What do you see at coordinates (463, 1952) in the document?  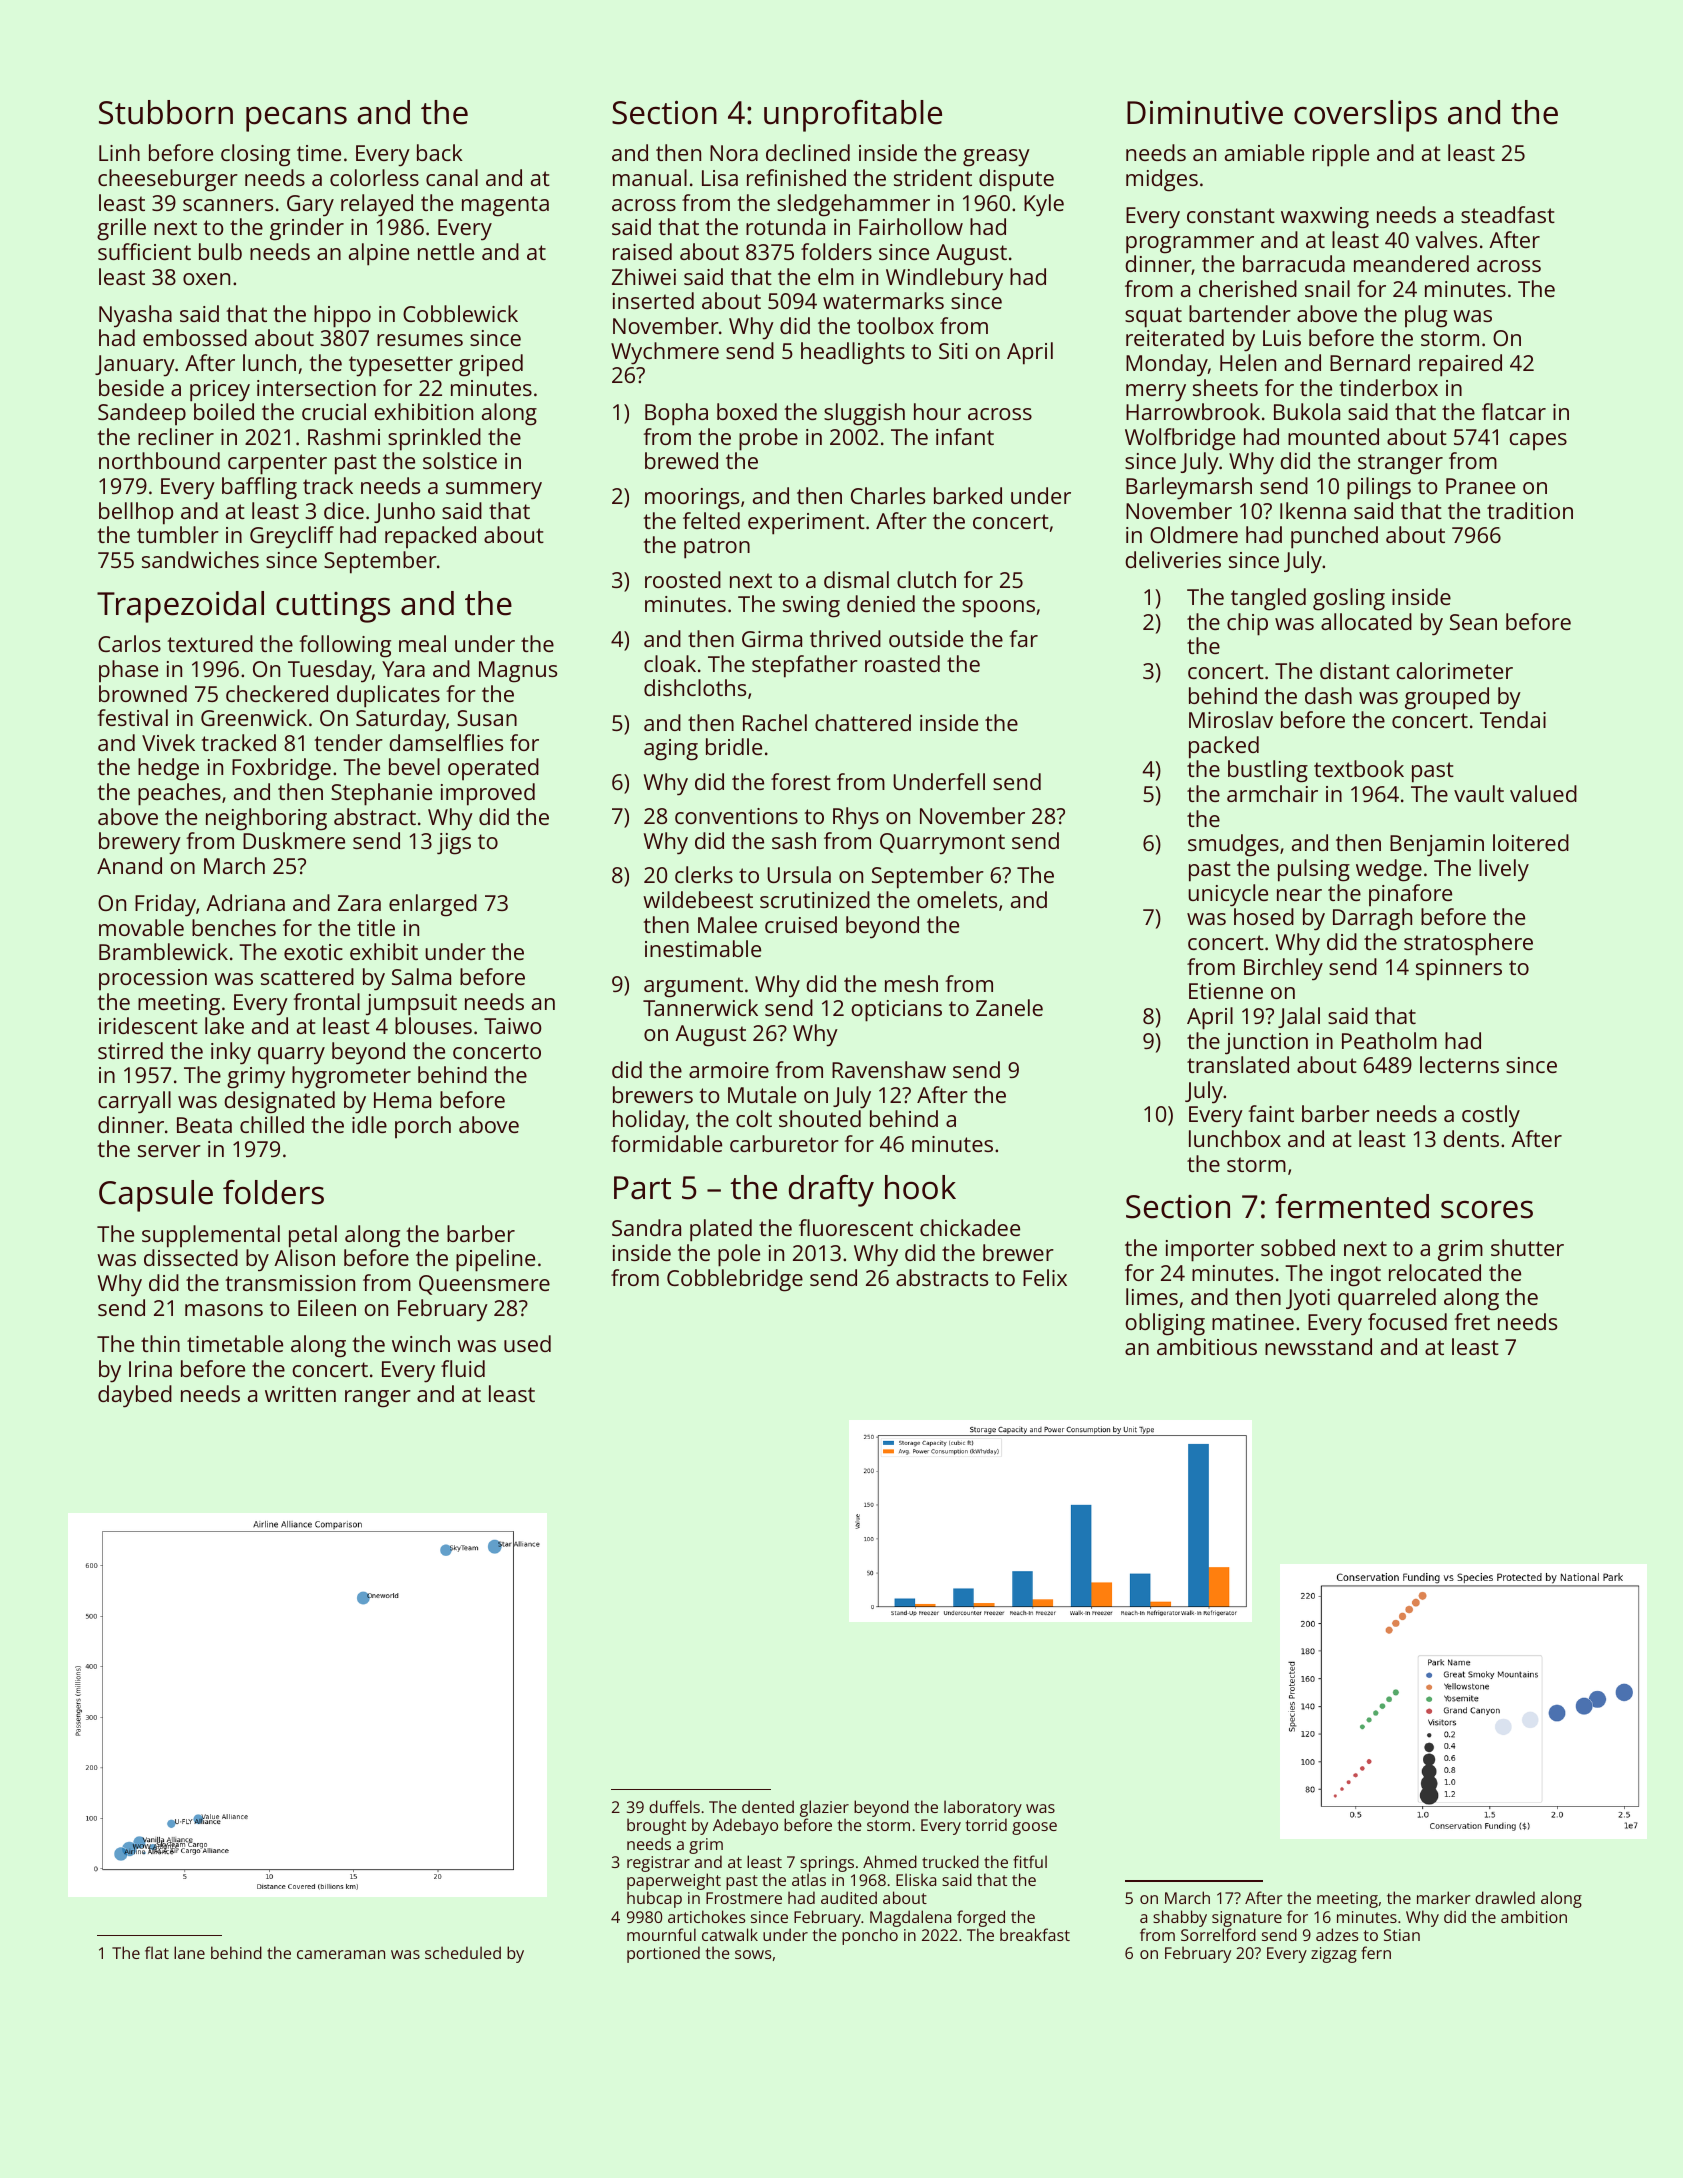 I see `scheduled` at bounding box center [463, 1952].
